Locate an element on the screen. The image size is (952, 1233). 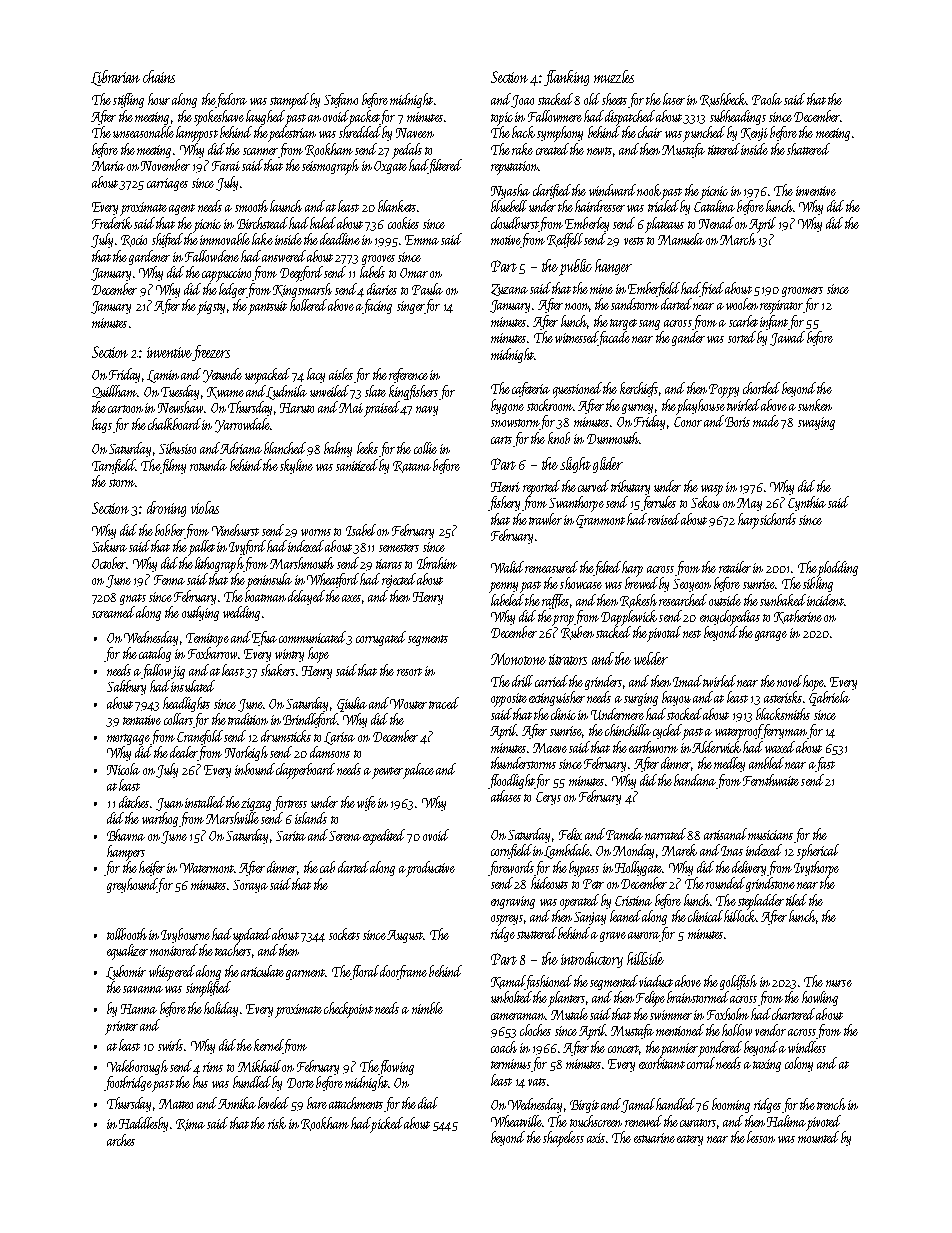
reference is located at coordinates (408, 375).
